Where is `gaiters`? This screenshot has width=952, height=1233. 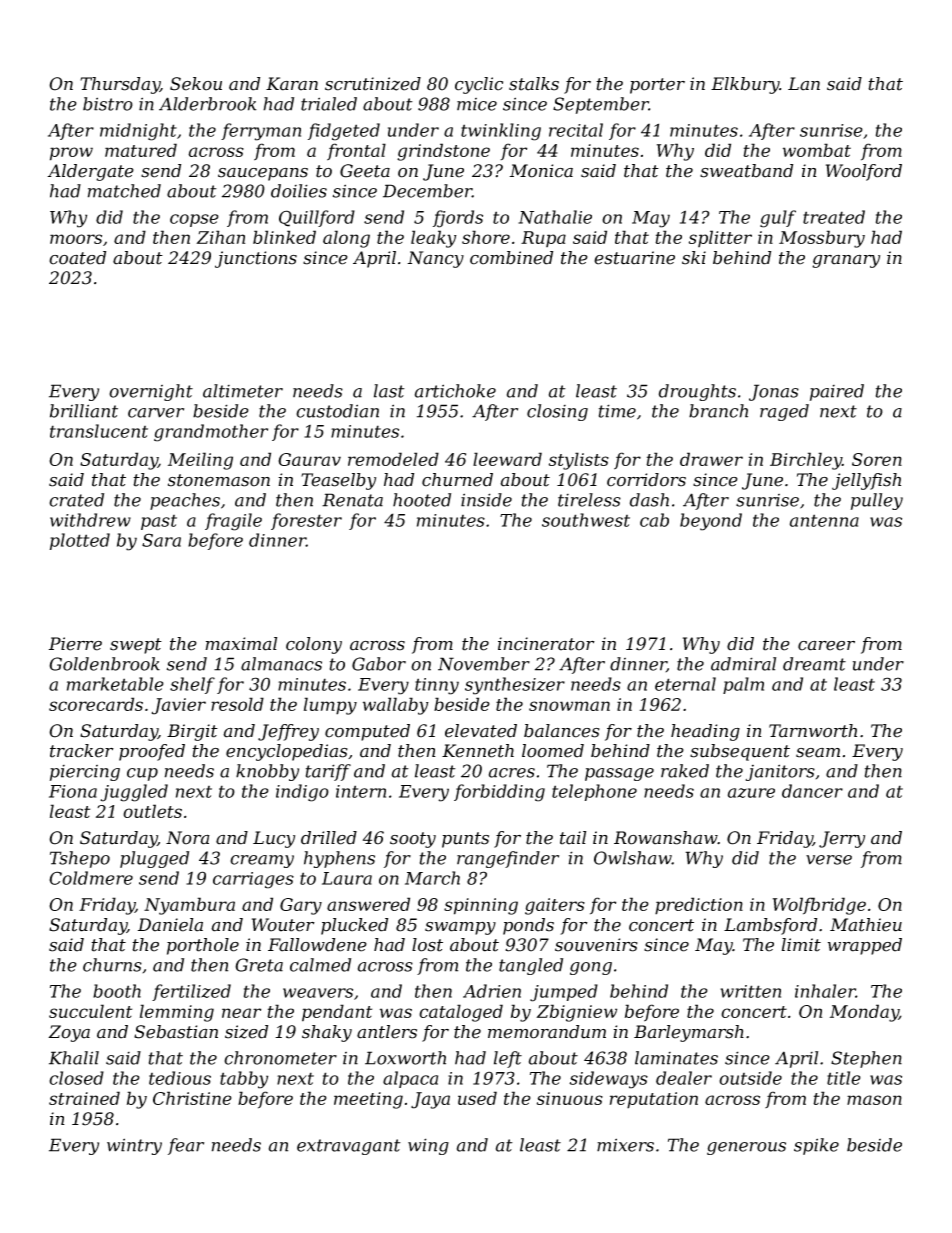
gaiters is located at coordinates (555, 906).
